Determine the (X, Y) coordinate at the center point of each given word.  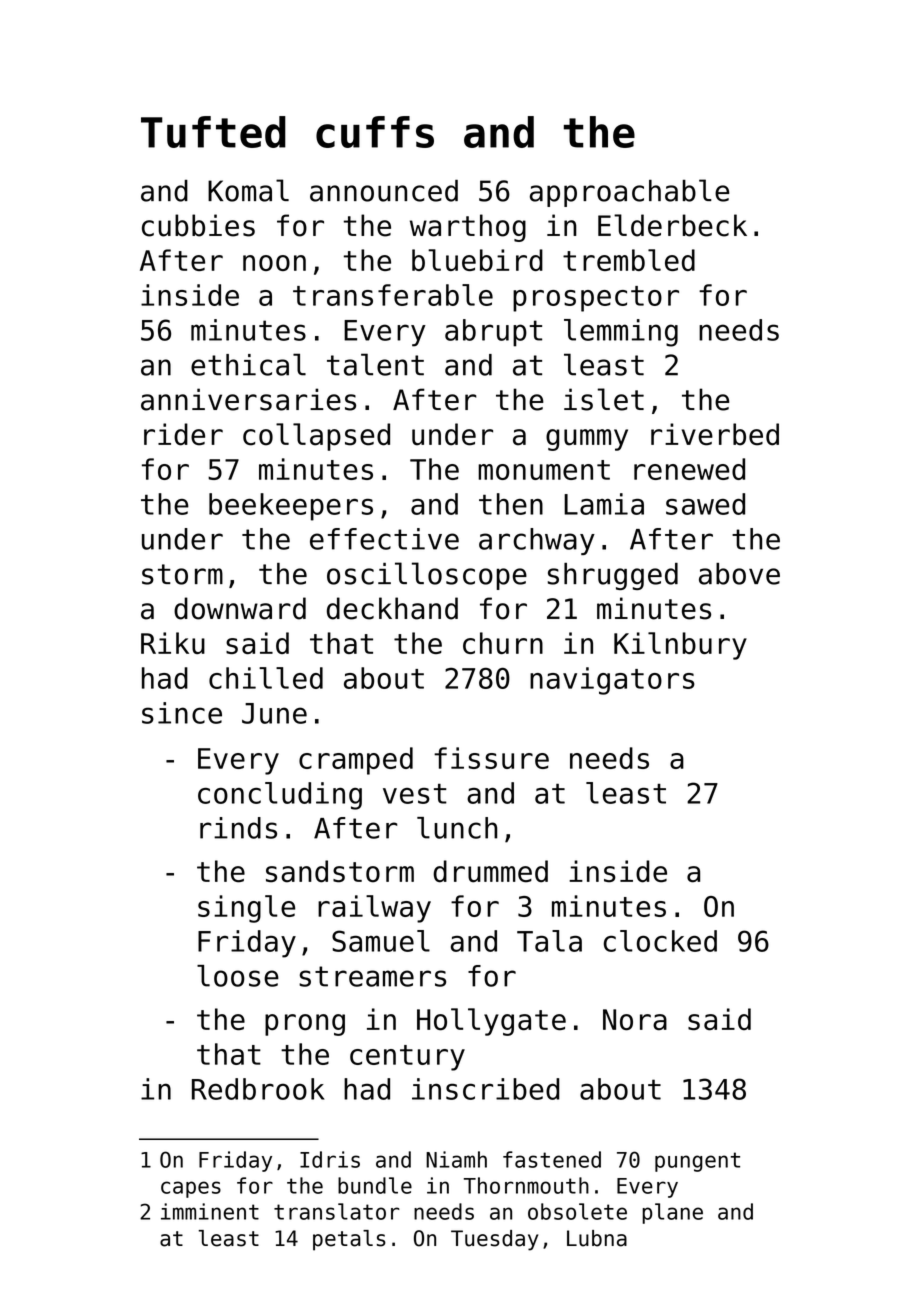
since (182, 713)
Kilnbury (680, 646)
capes (191, 1189)
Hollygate (491, 1022)
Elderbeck (672, 225)
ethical (248, 364)
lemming (621, 333)
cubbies (198, 225)
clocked (660, 941)
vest (415, 793)
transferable (393, 295)
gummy (587, 440)
